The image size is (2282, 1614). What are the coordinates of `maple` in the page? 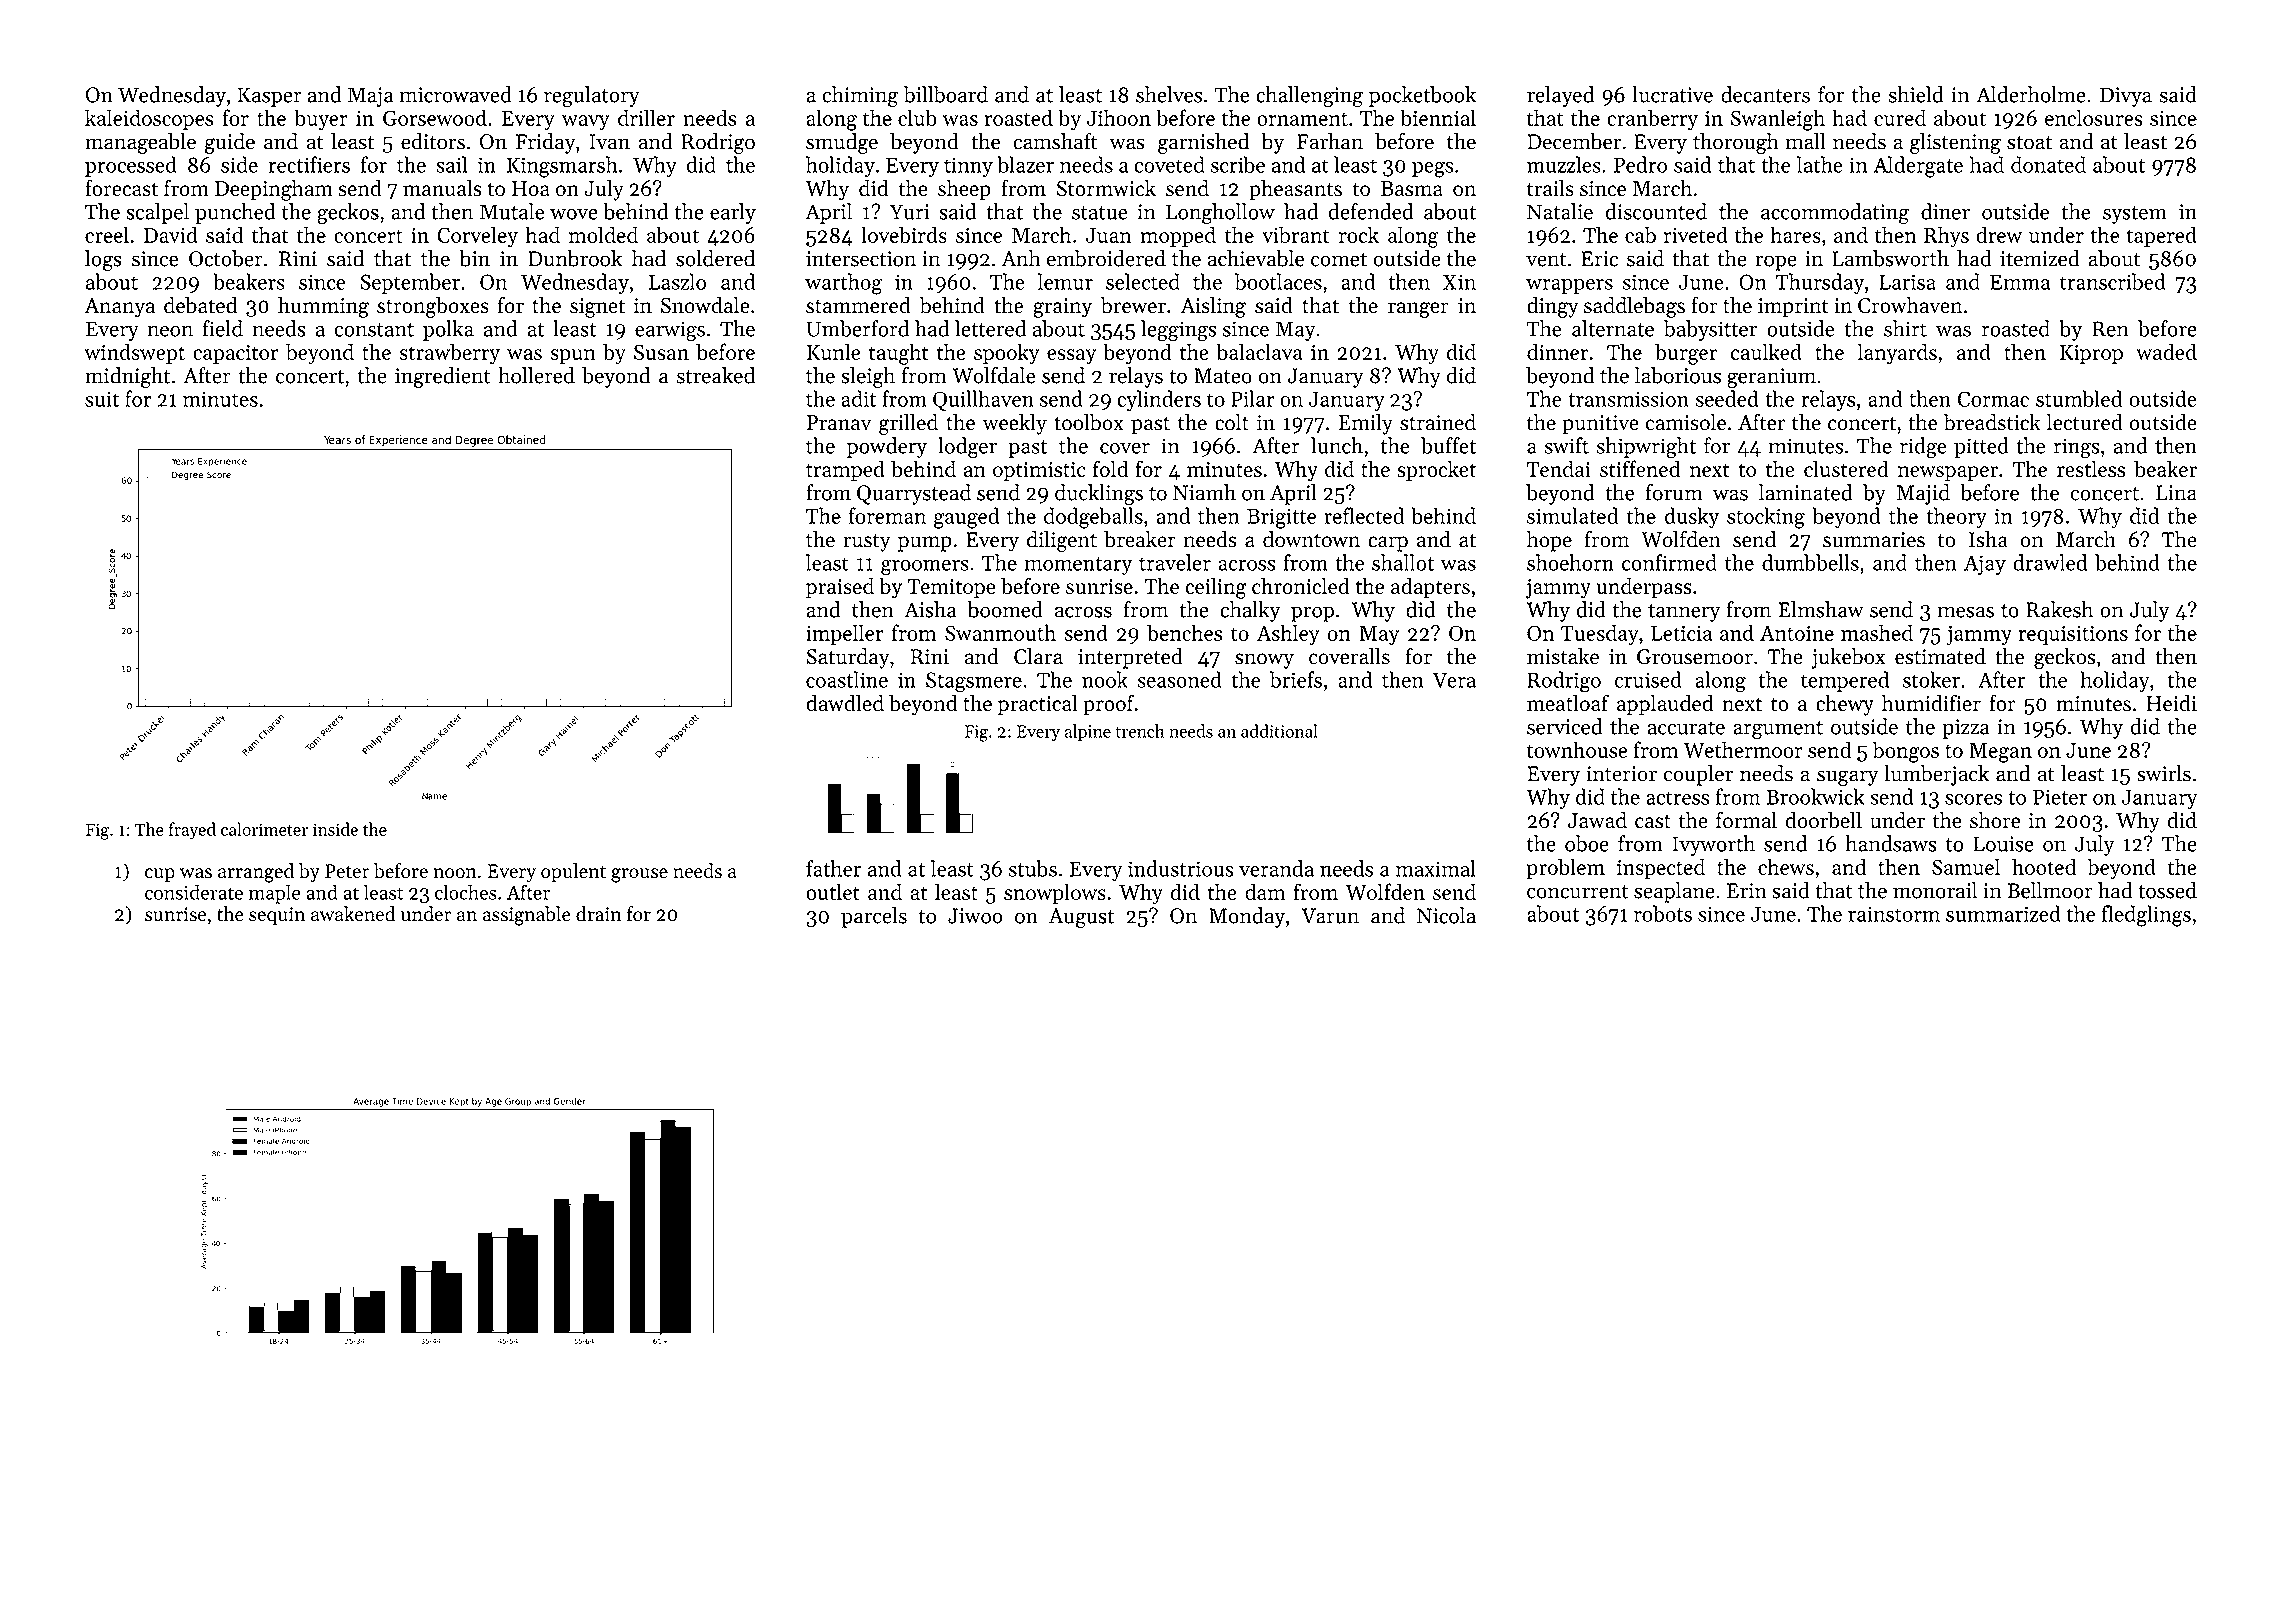 It's located at (274, 894).
